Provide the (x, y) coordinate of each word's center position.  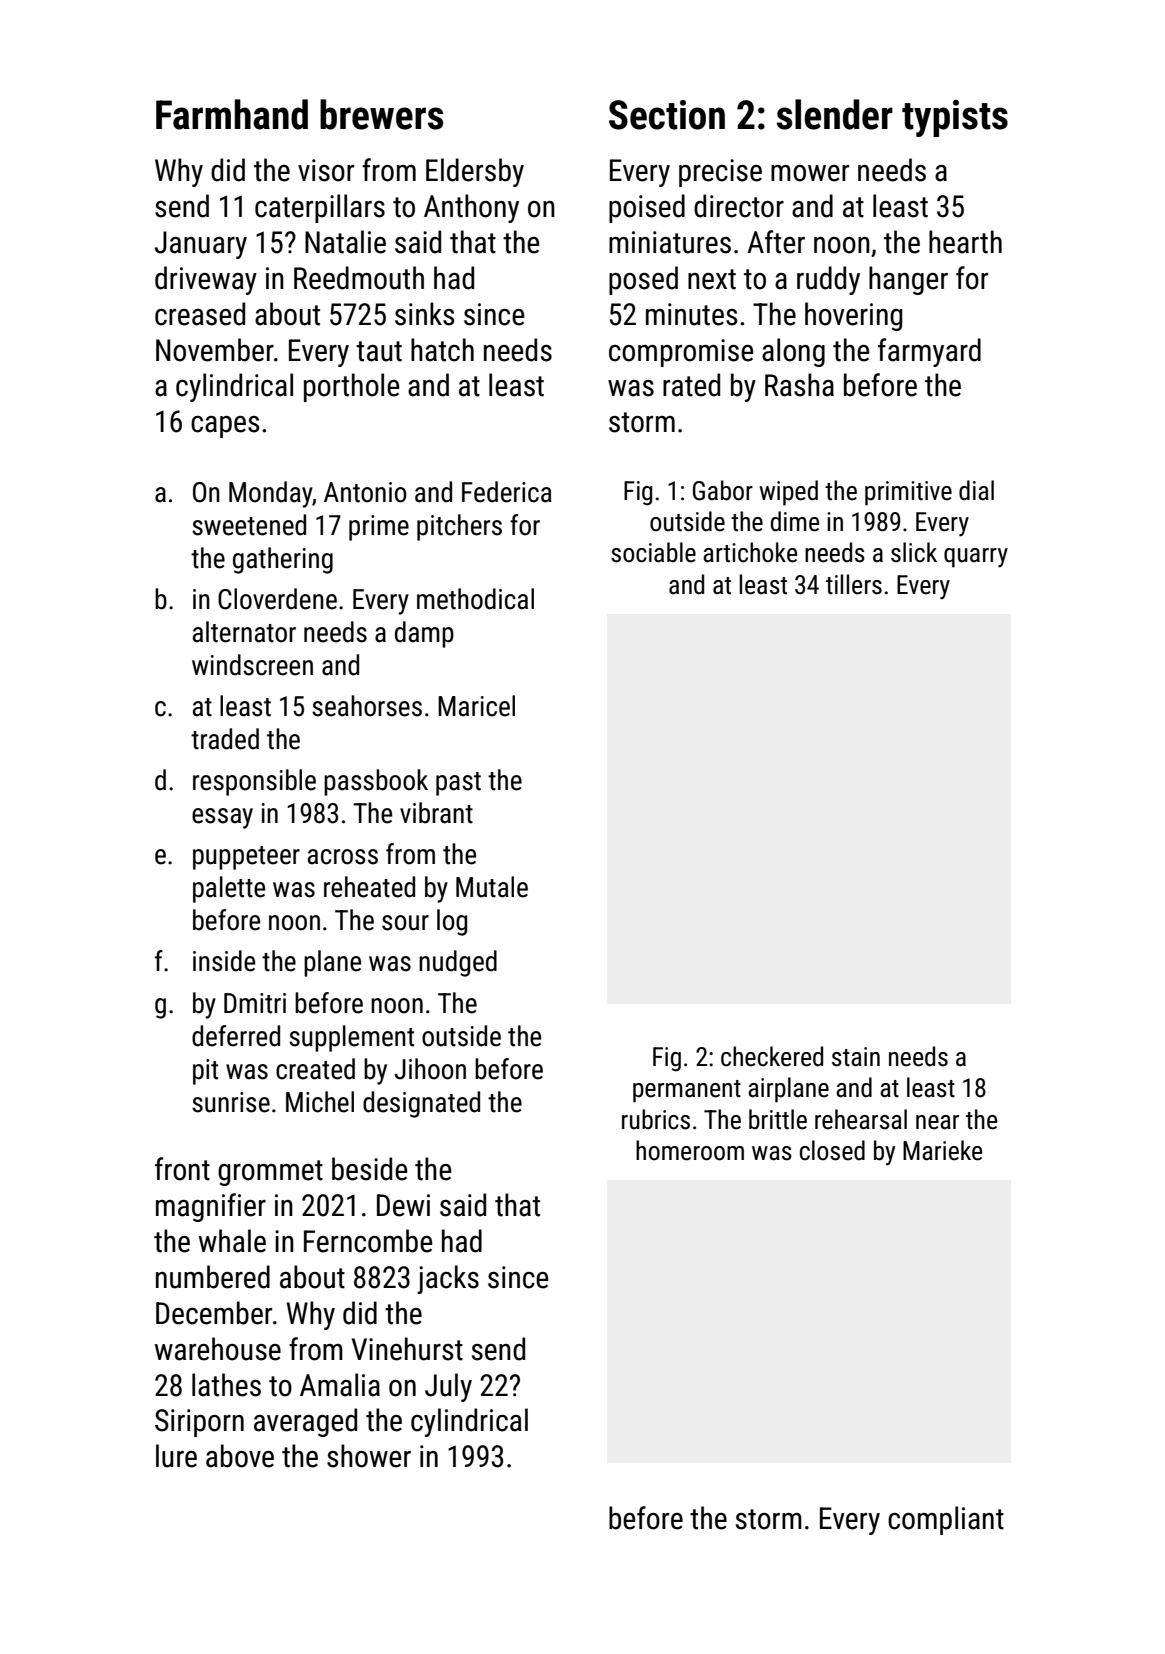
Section (667, 115)
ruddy (828, 280)
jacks (448, 1279)
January (201, 245)
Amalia (340, 1385)
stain (856, 1057)
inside (224, 961)
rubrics (656, 1119)
